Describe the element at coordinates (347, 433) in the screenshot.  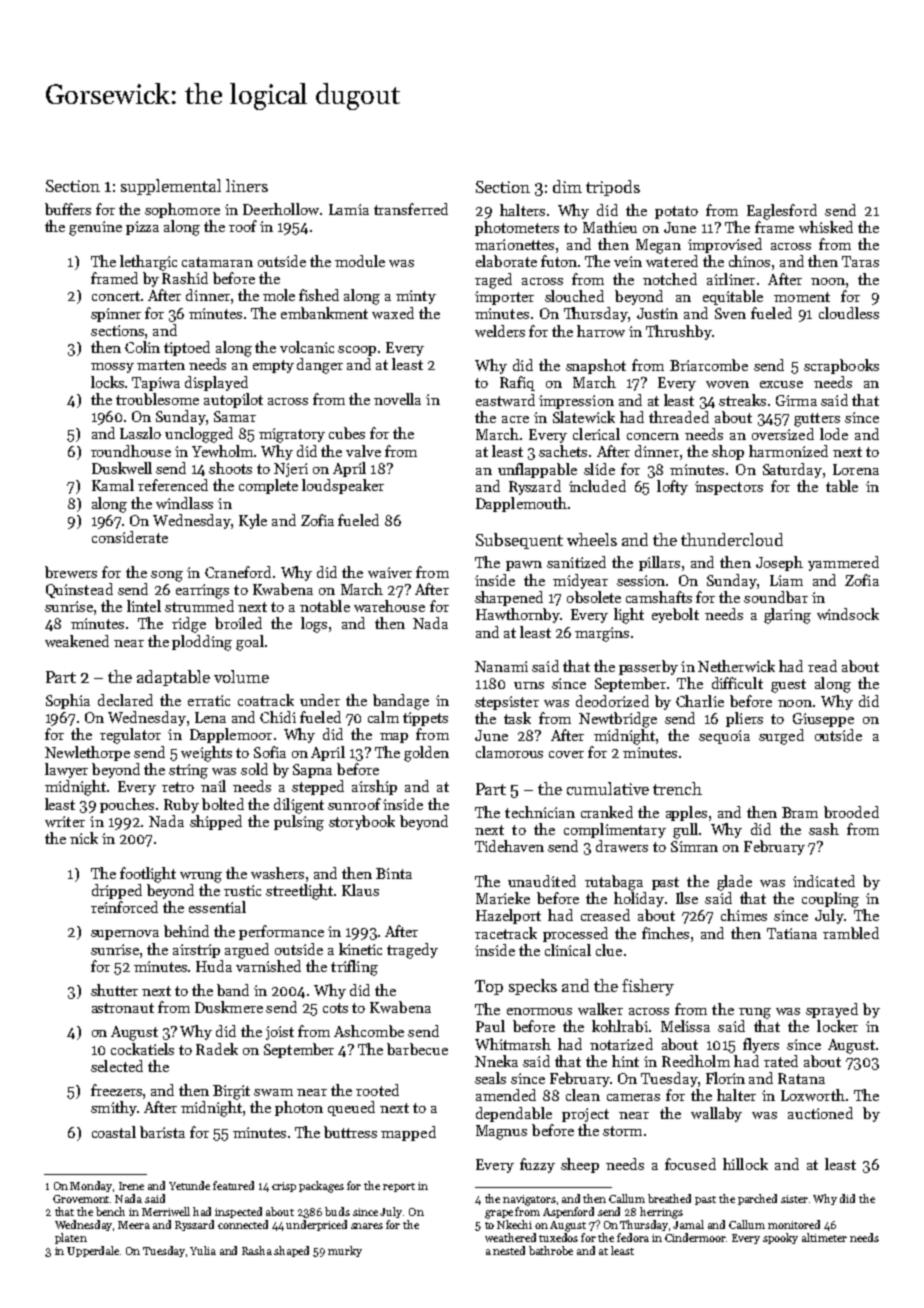
I see `cubes` at that location.
